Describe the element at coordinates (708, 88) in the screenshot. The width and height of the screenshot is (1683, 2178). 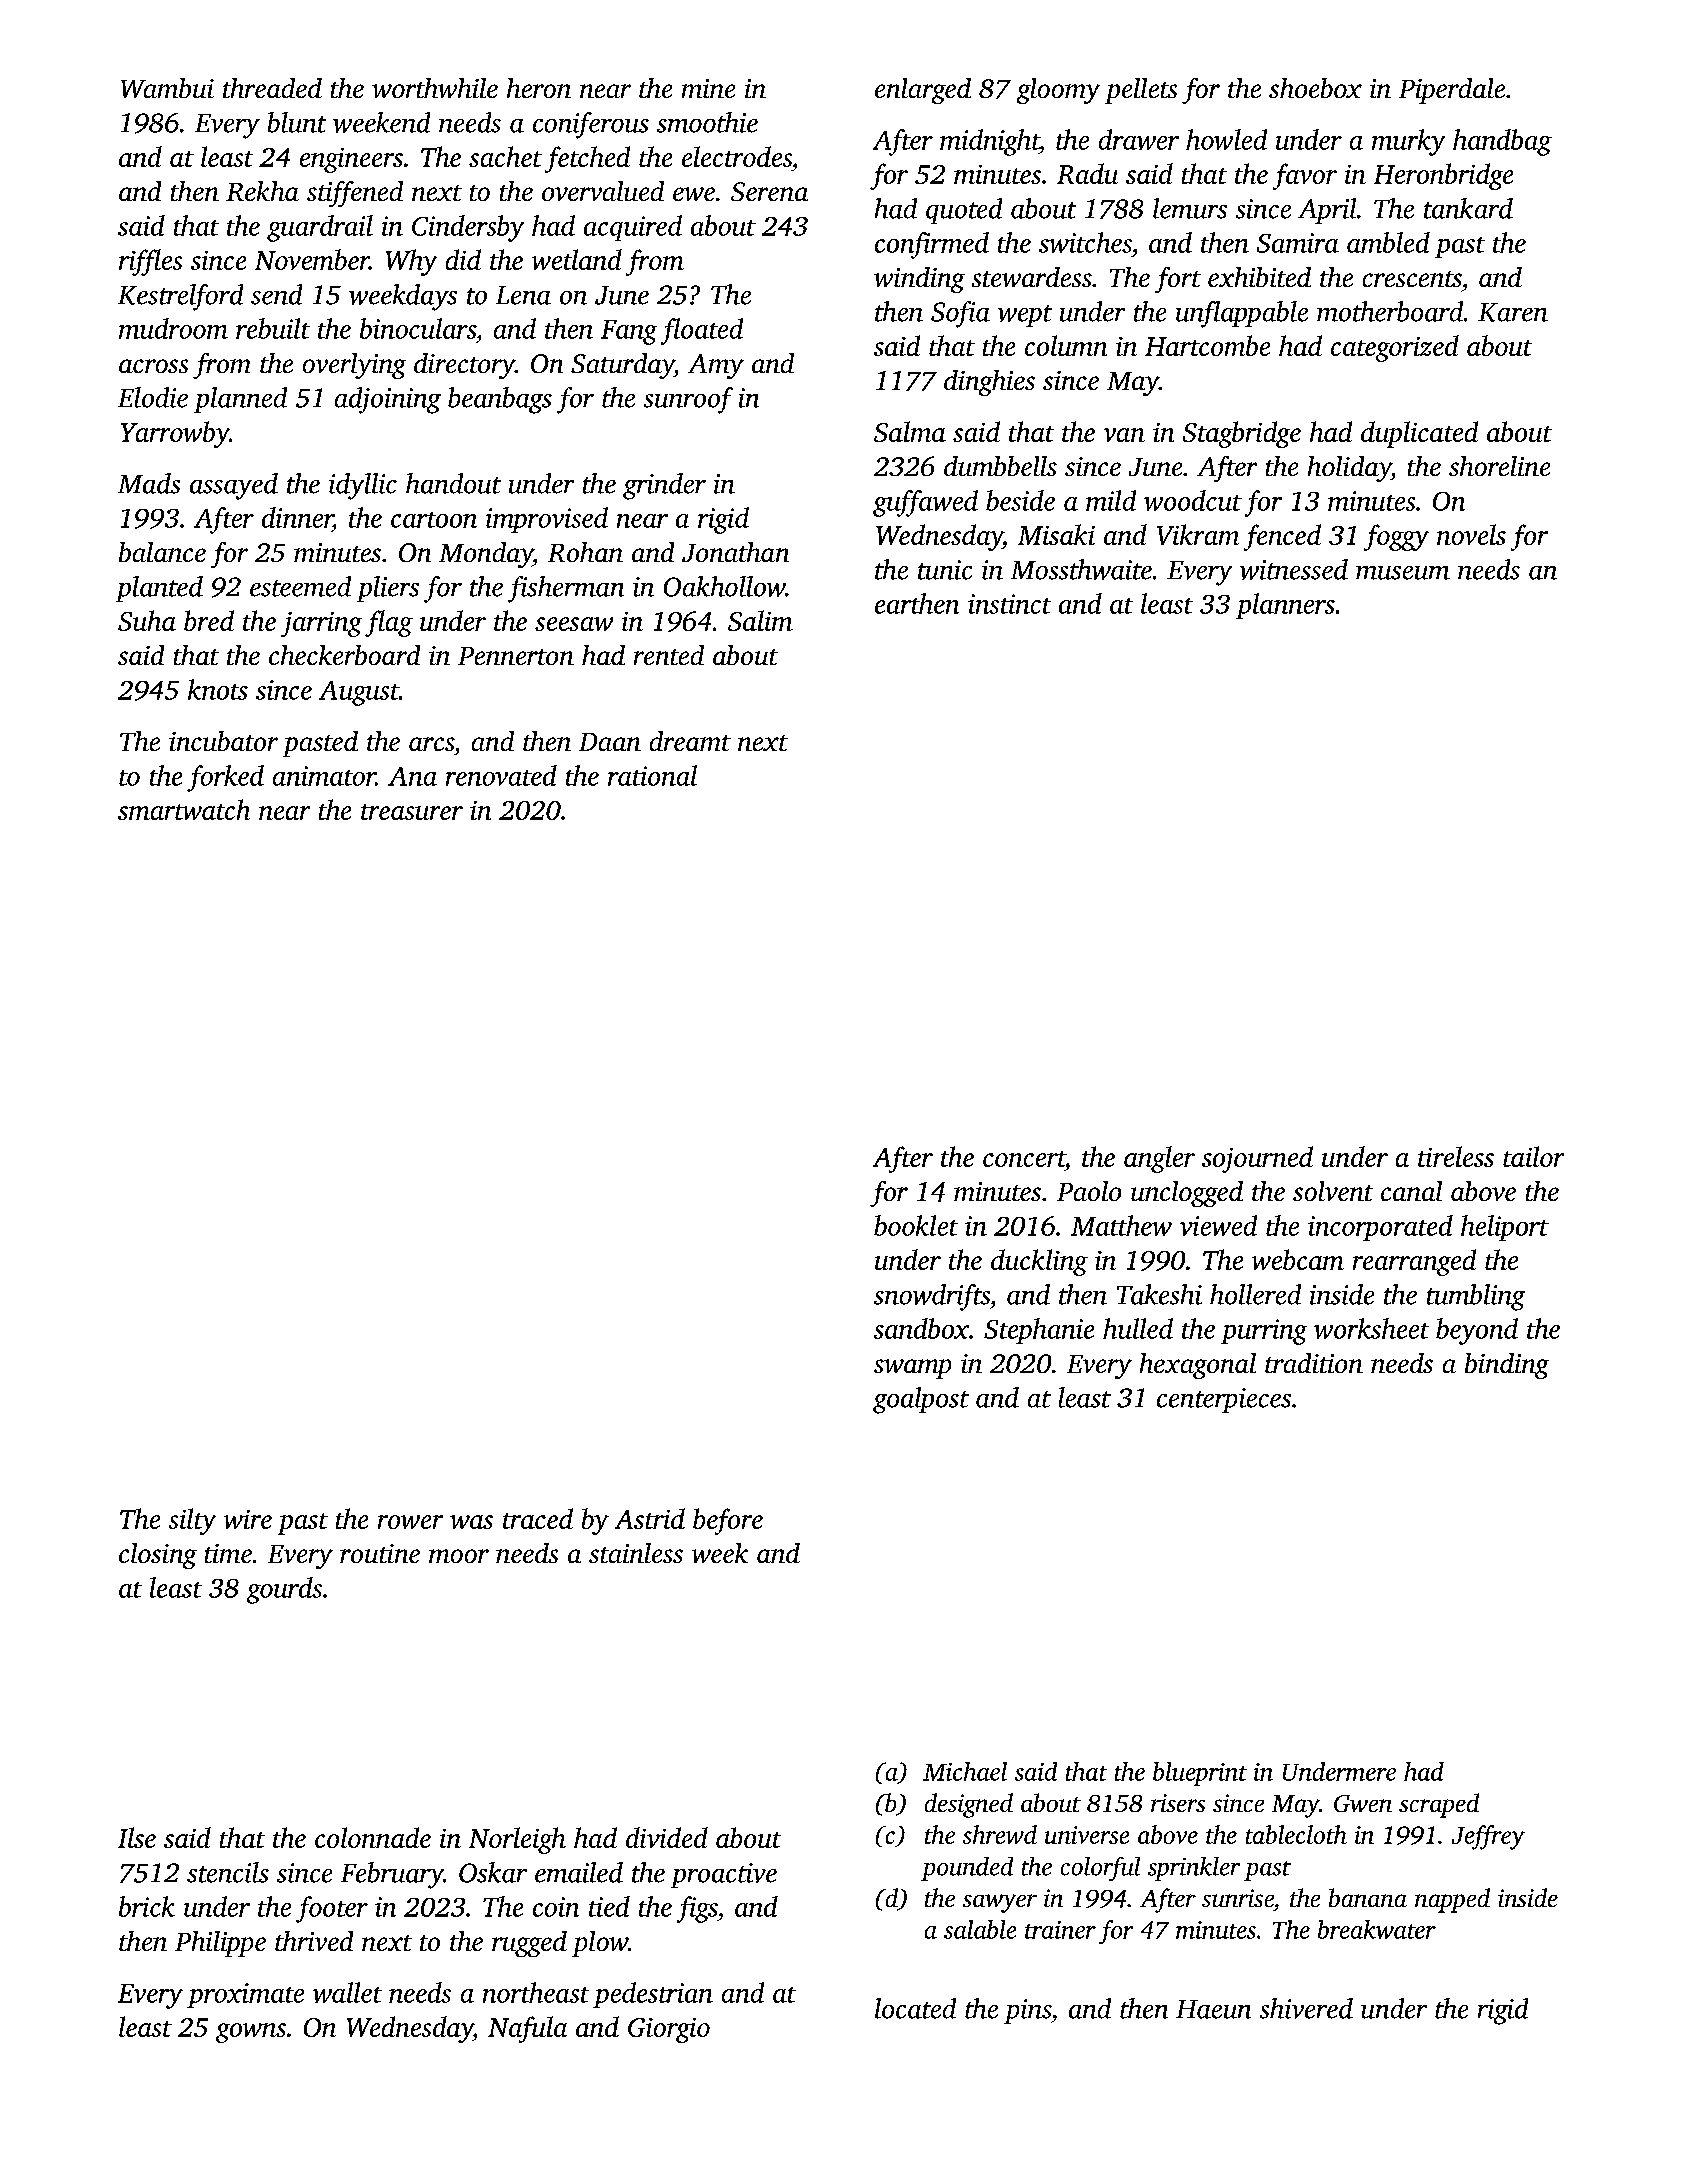
I see `mine` at that location.
